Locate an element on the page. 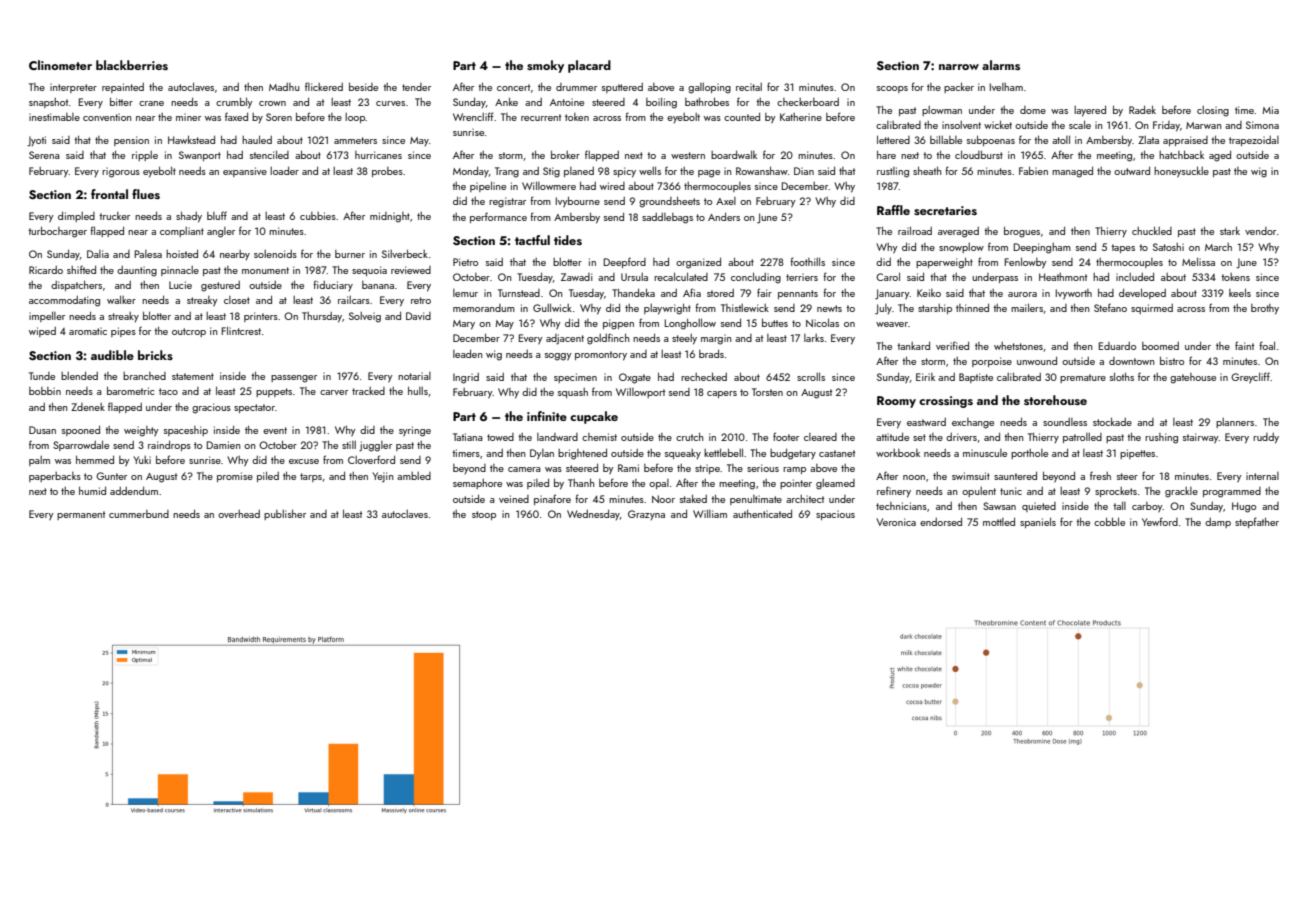 The height and width of the page is (924, 1308). newts is located at coordinates (829, 308).
